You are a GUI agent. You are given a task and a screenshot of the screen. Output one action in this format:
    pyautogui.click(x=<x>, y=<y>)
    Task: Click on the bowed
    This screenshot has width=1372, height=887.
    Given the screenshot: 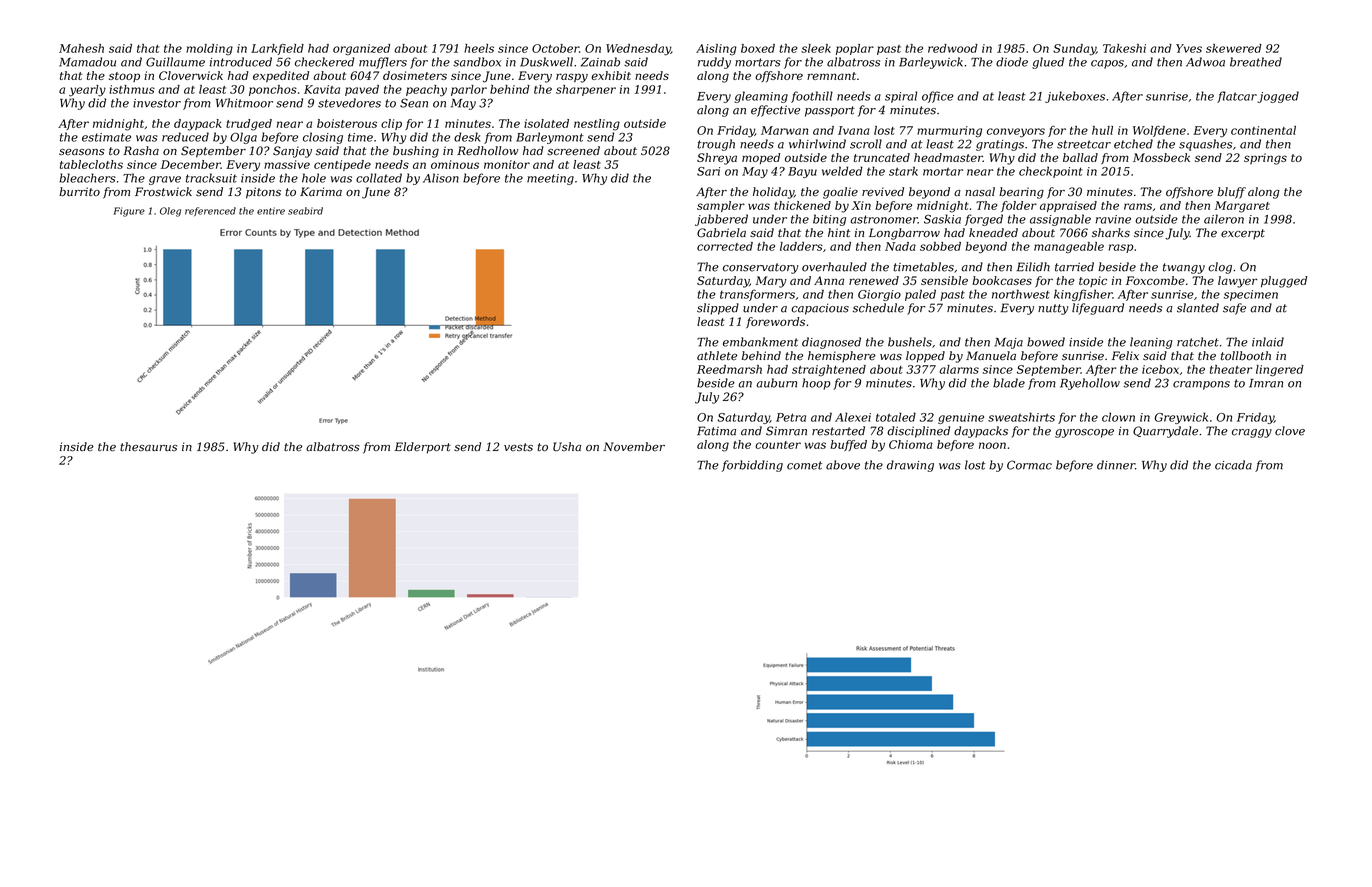 What is the action you would take?
    pyautogui.click(x=1046, y=342)
